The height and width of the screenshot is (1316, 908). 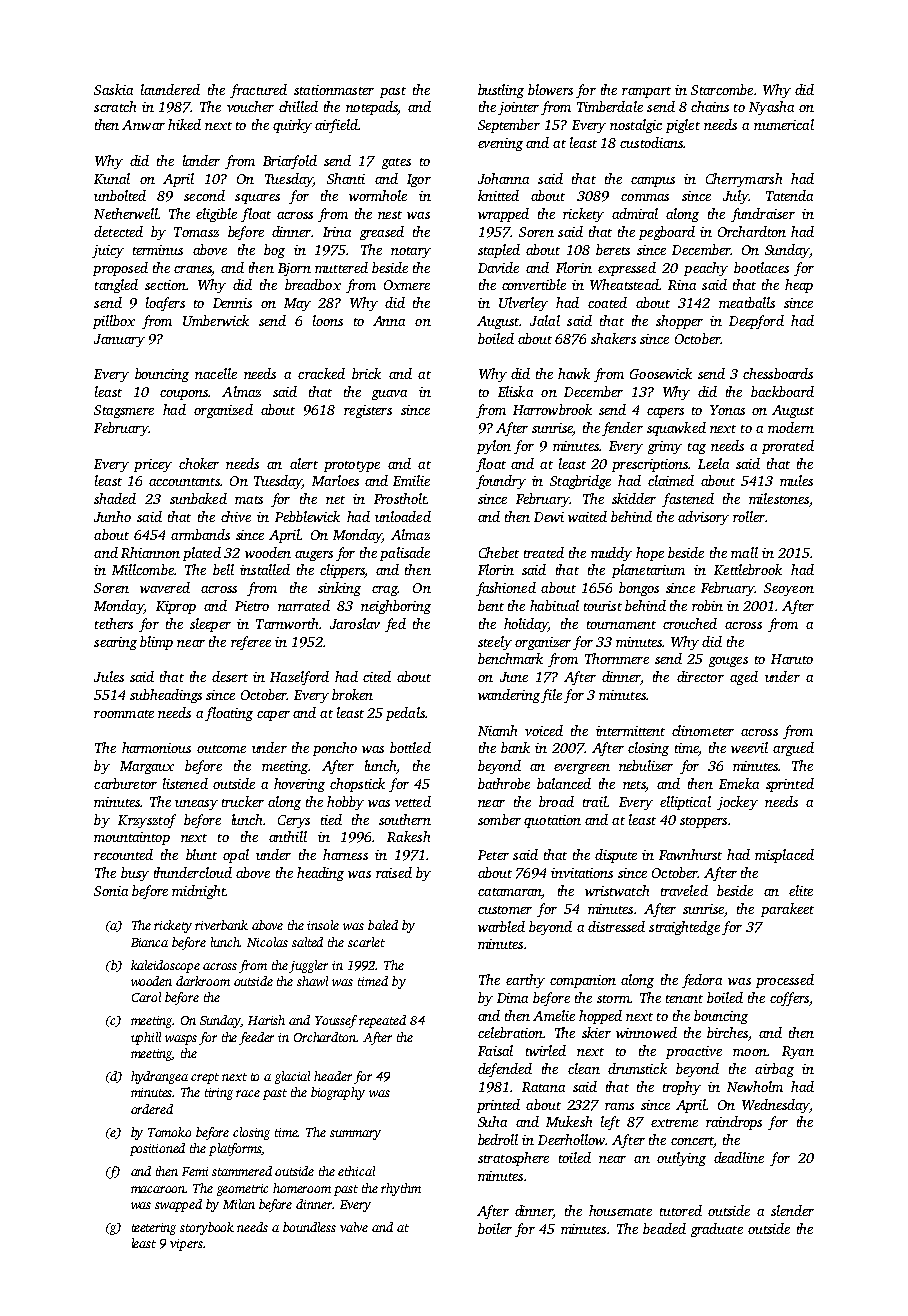 I want to click on Jalal, so click(x=545, y=320).
